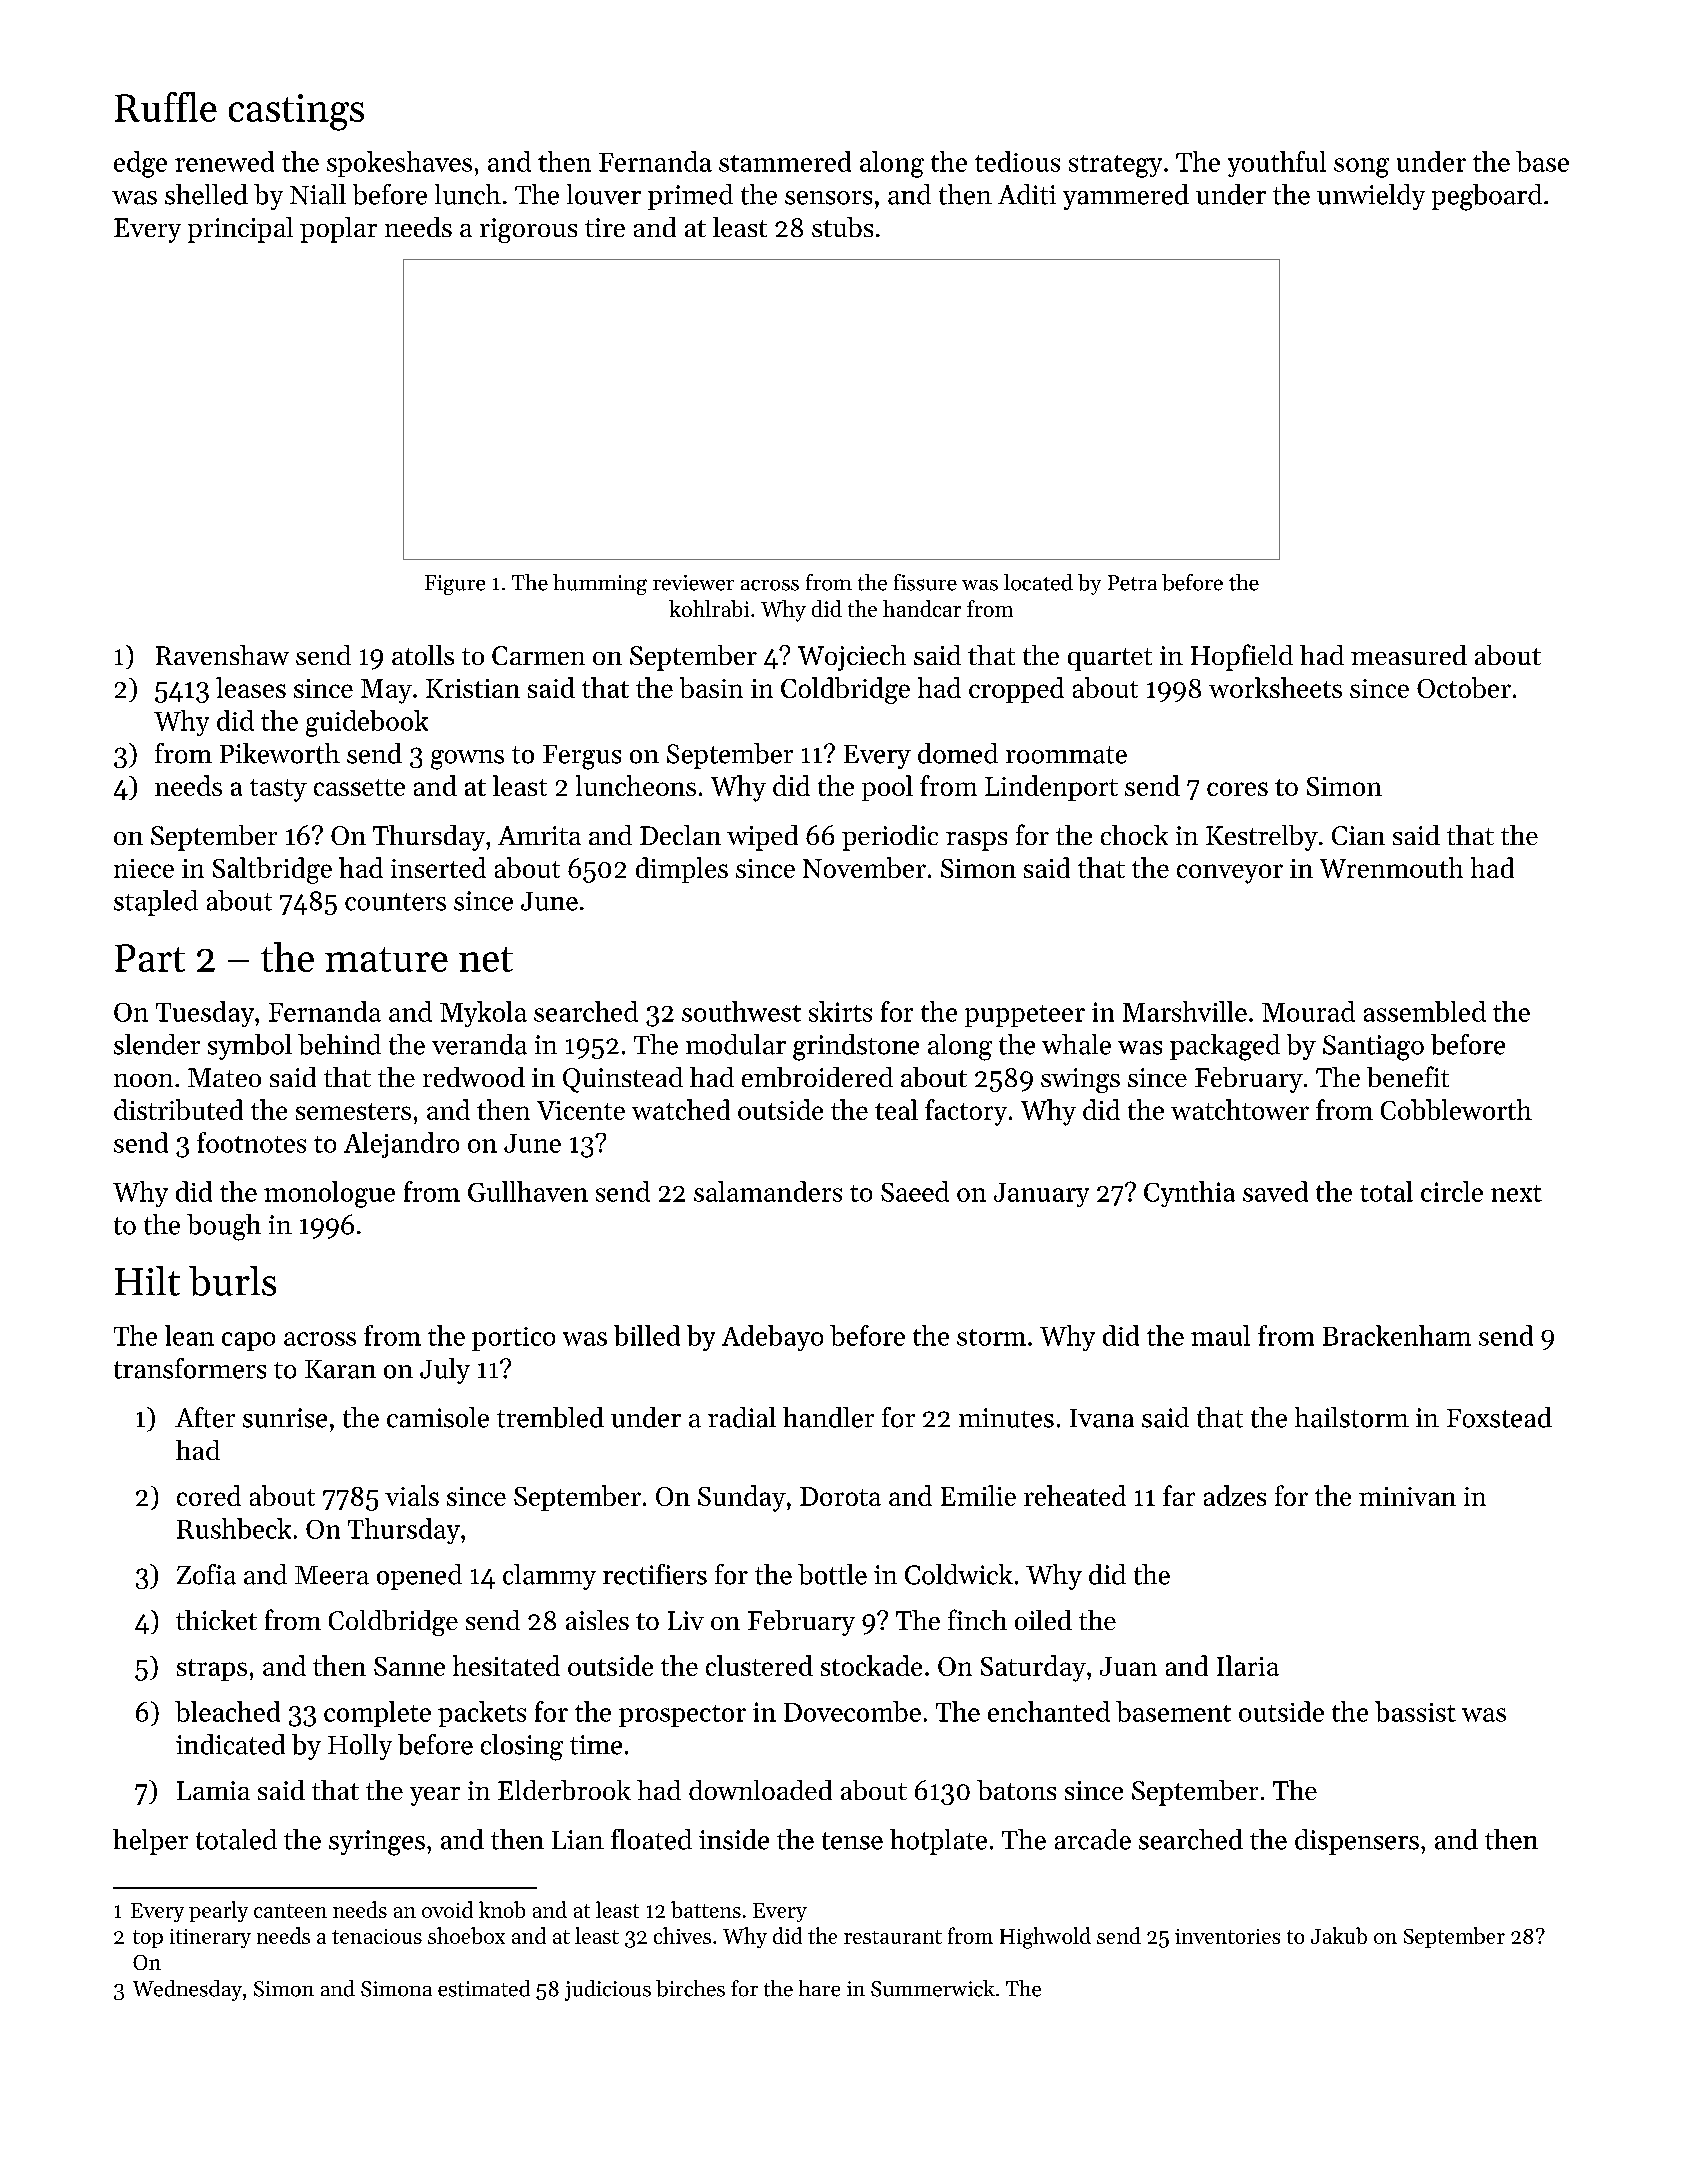 Image resolution: width=1683 pixels, height=2178 pixels. I want to click on tire, so click(605, 227).
